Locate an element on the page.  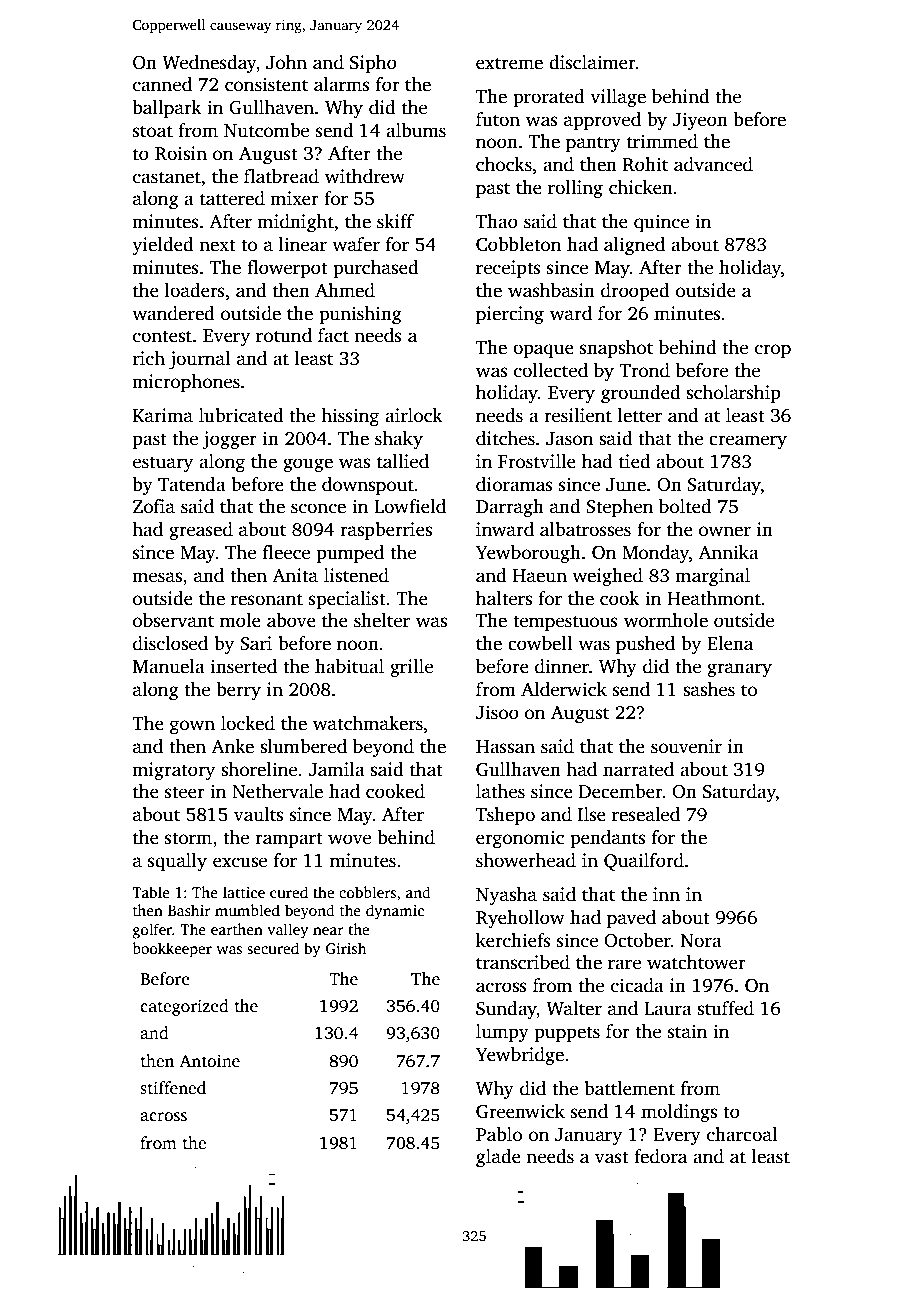
kerchiefs is located at coordinates (513, 940).
